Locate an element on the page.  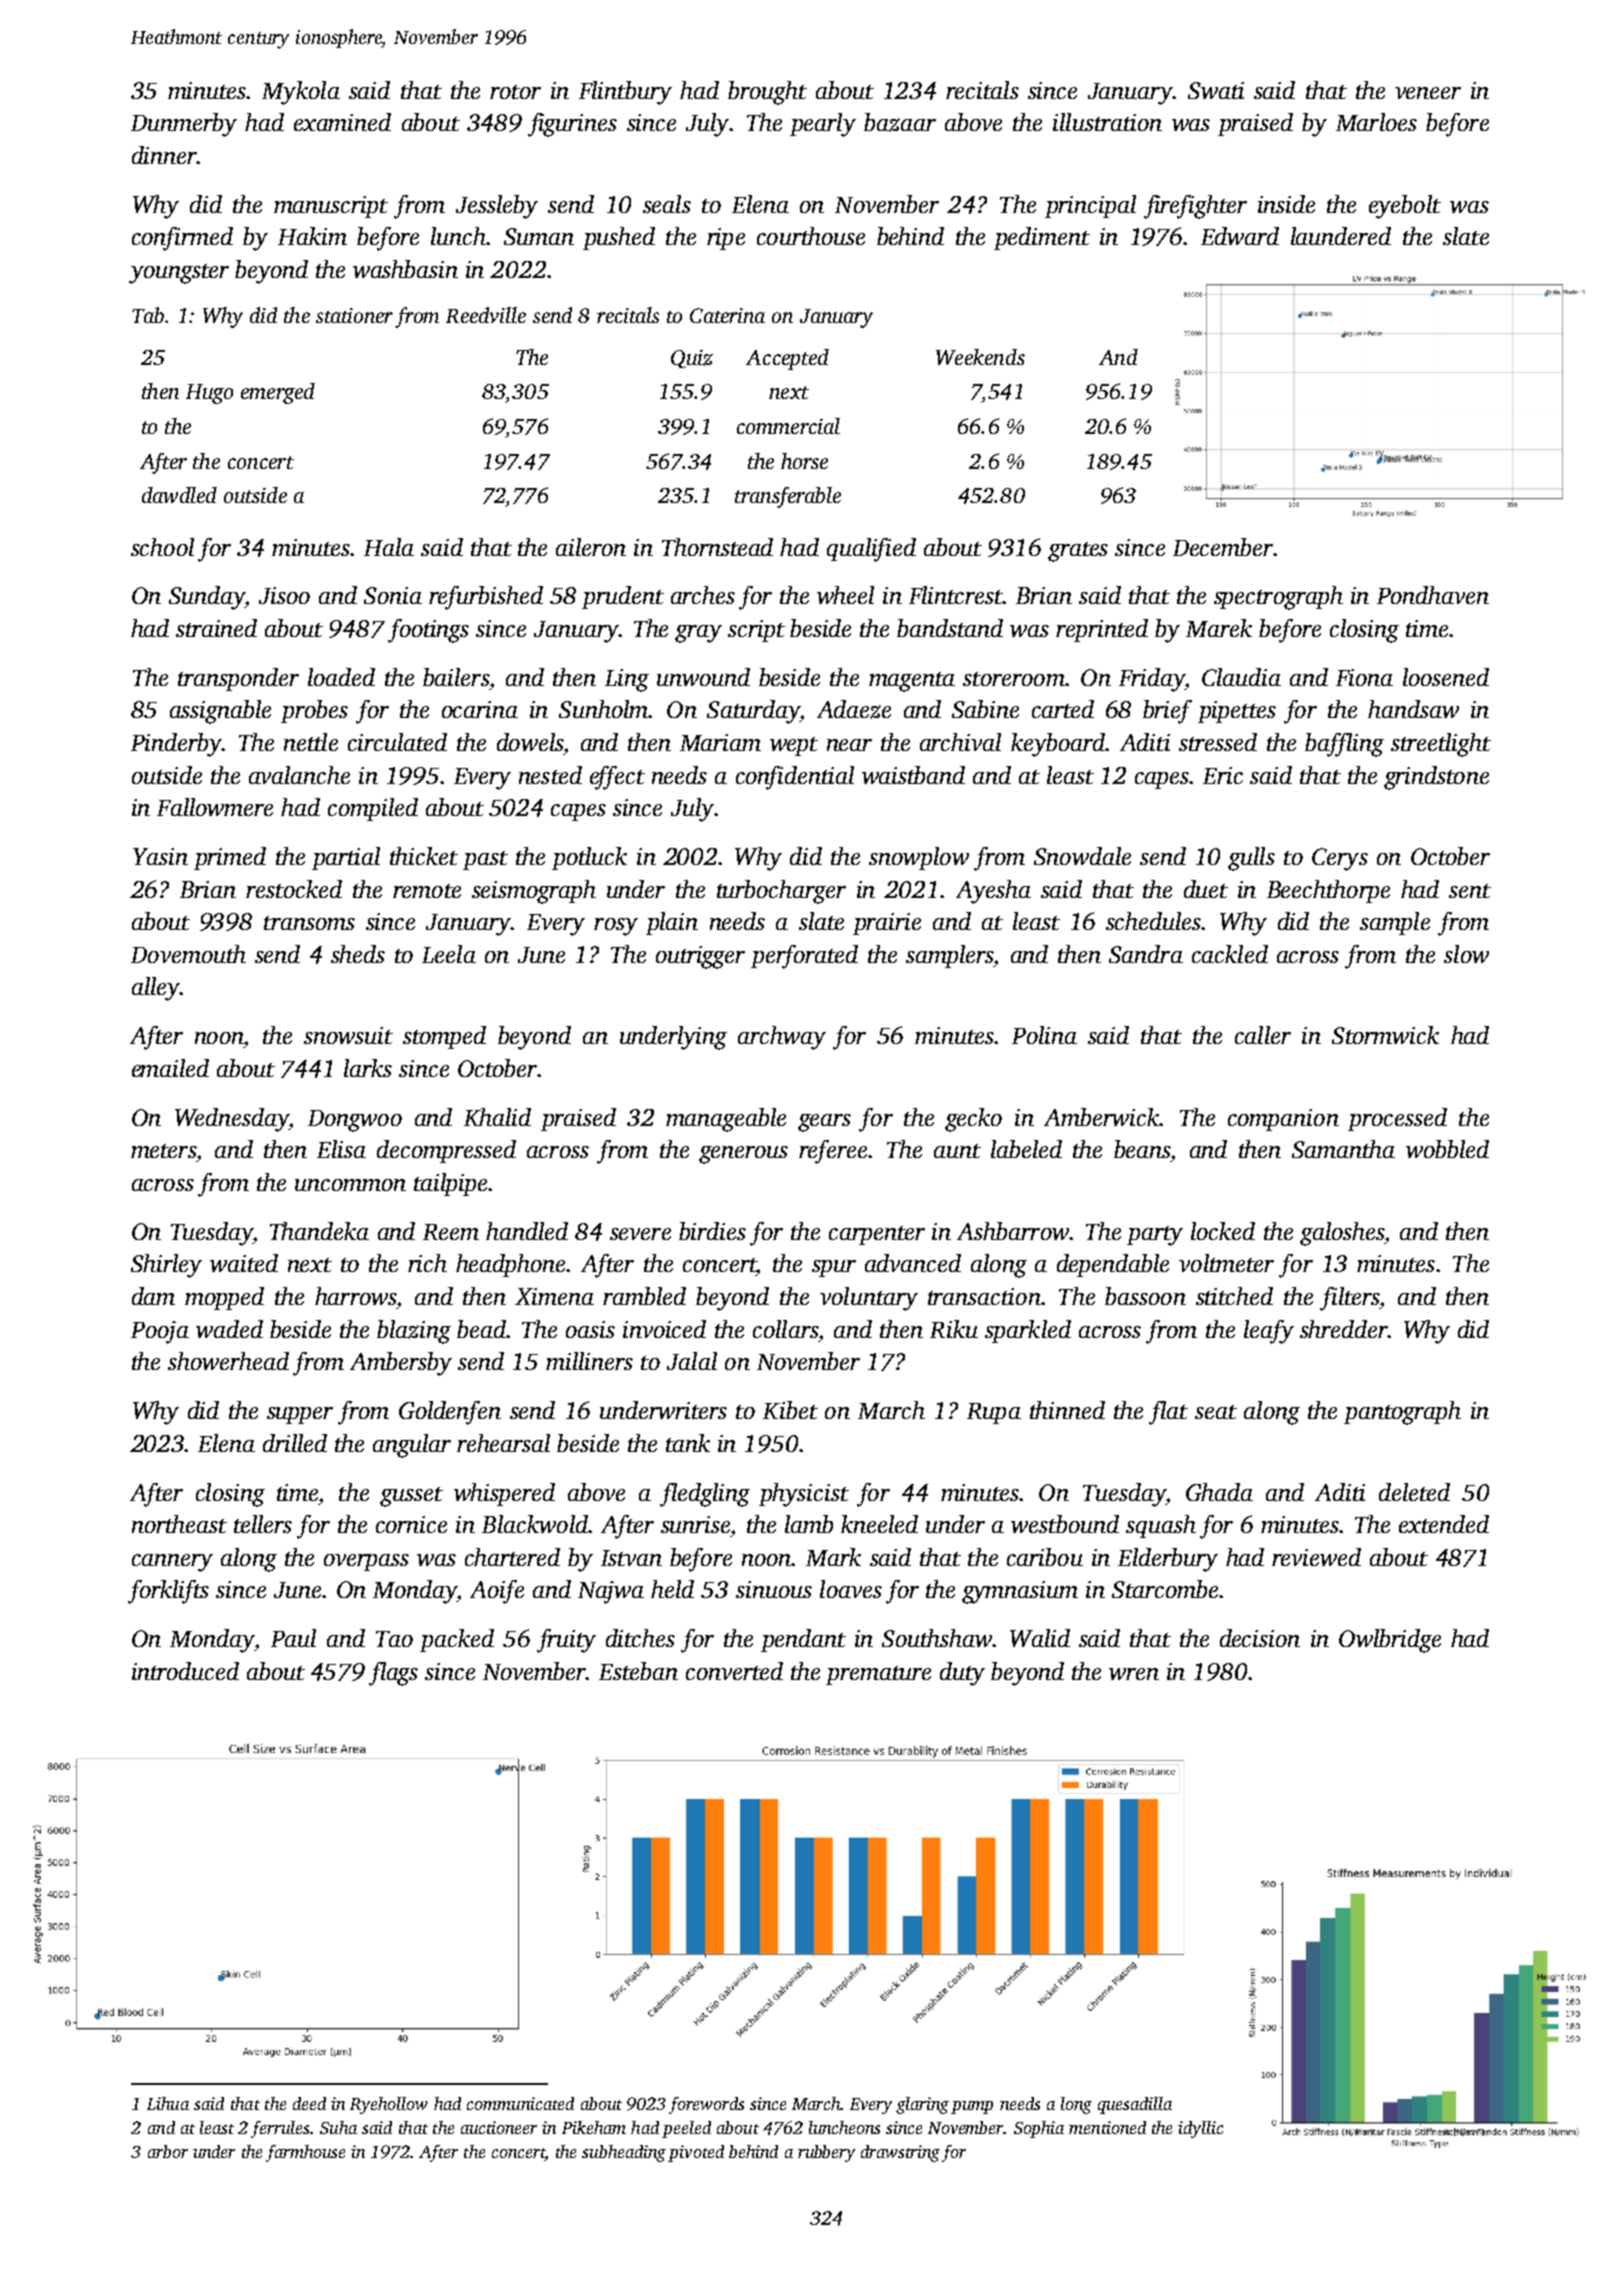
waited is located at coordinates (244, 1263).
